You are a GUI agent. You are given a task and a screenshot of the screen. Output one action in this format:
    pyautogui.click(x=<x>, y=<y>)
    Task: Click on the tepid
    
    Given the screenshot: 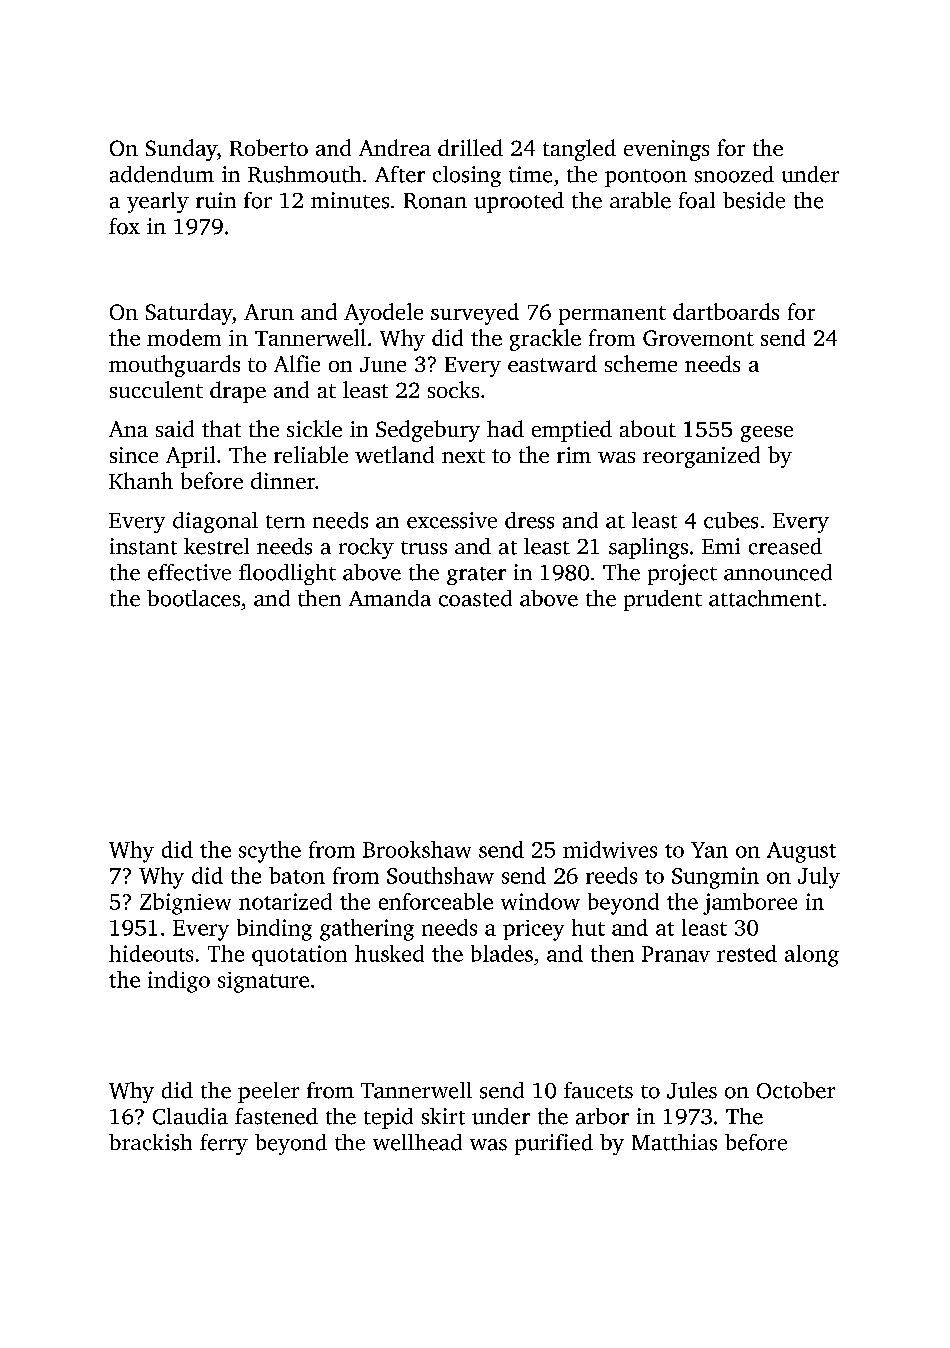 What is the action you would take?
    pyautogui.click(x=388, y=1118)
